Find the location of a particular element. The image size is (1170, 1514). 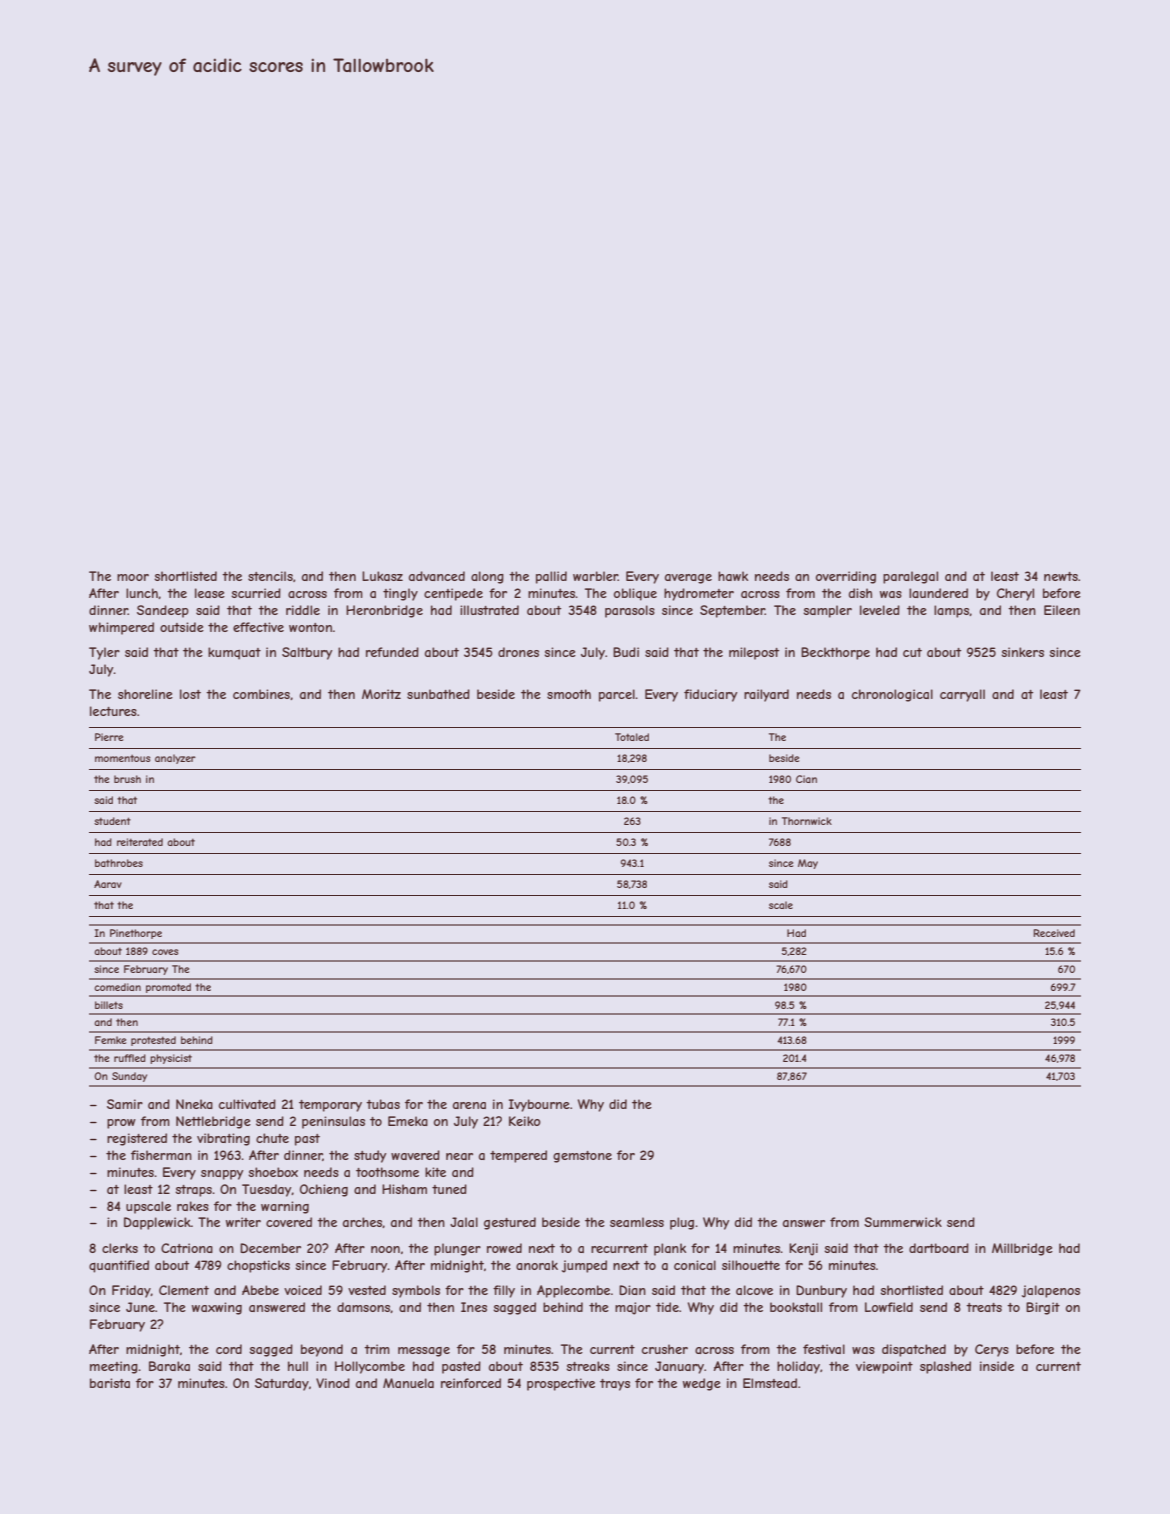

drones is located at coordinates (518, 652).
